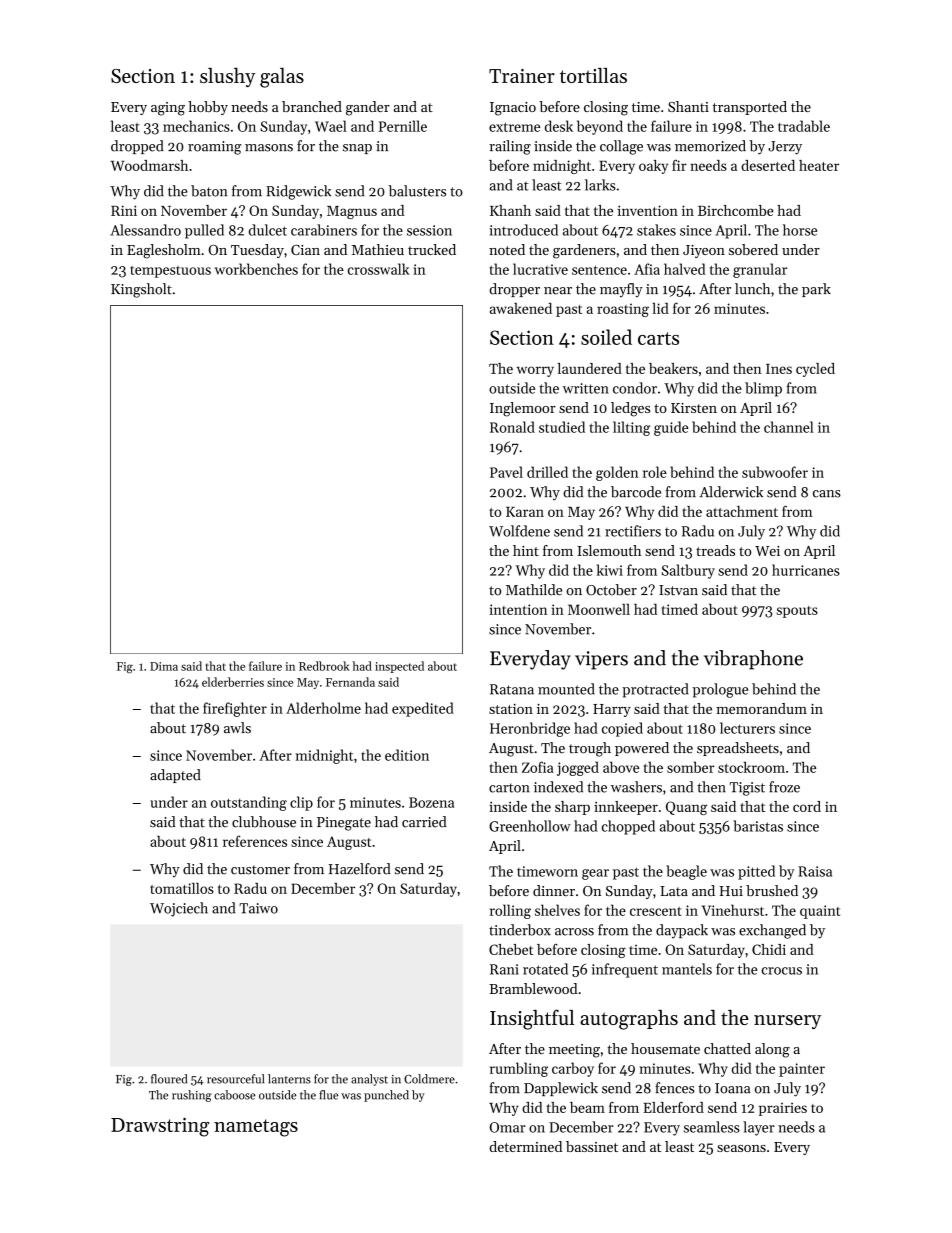  I want to click on adapted, so click(175, 776).
